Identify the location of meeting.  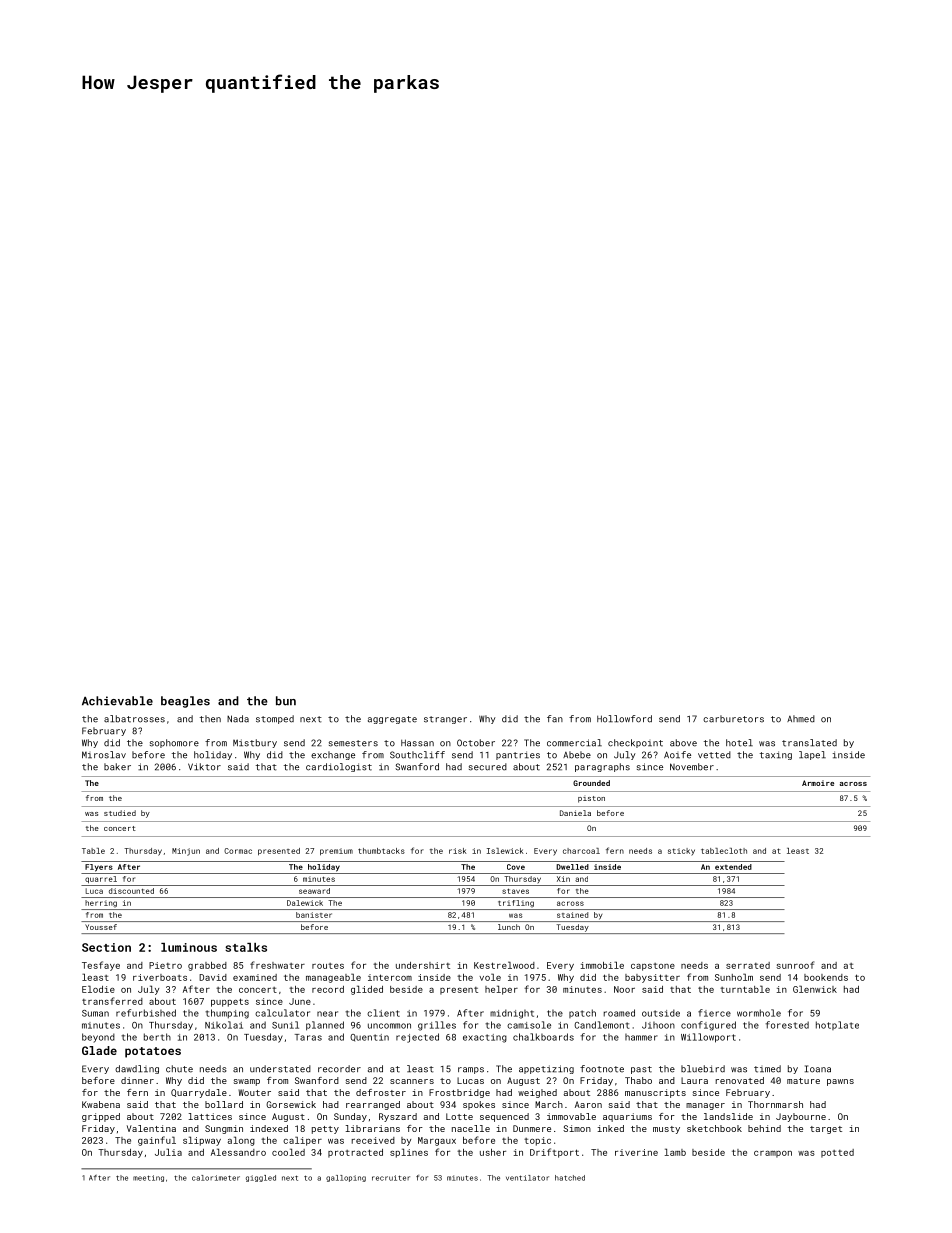
(148, 1178).
